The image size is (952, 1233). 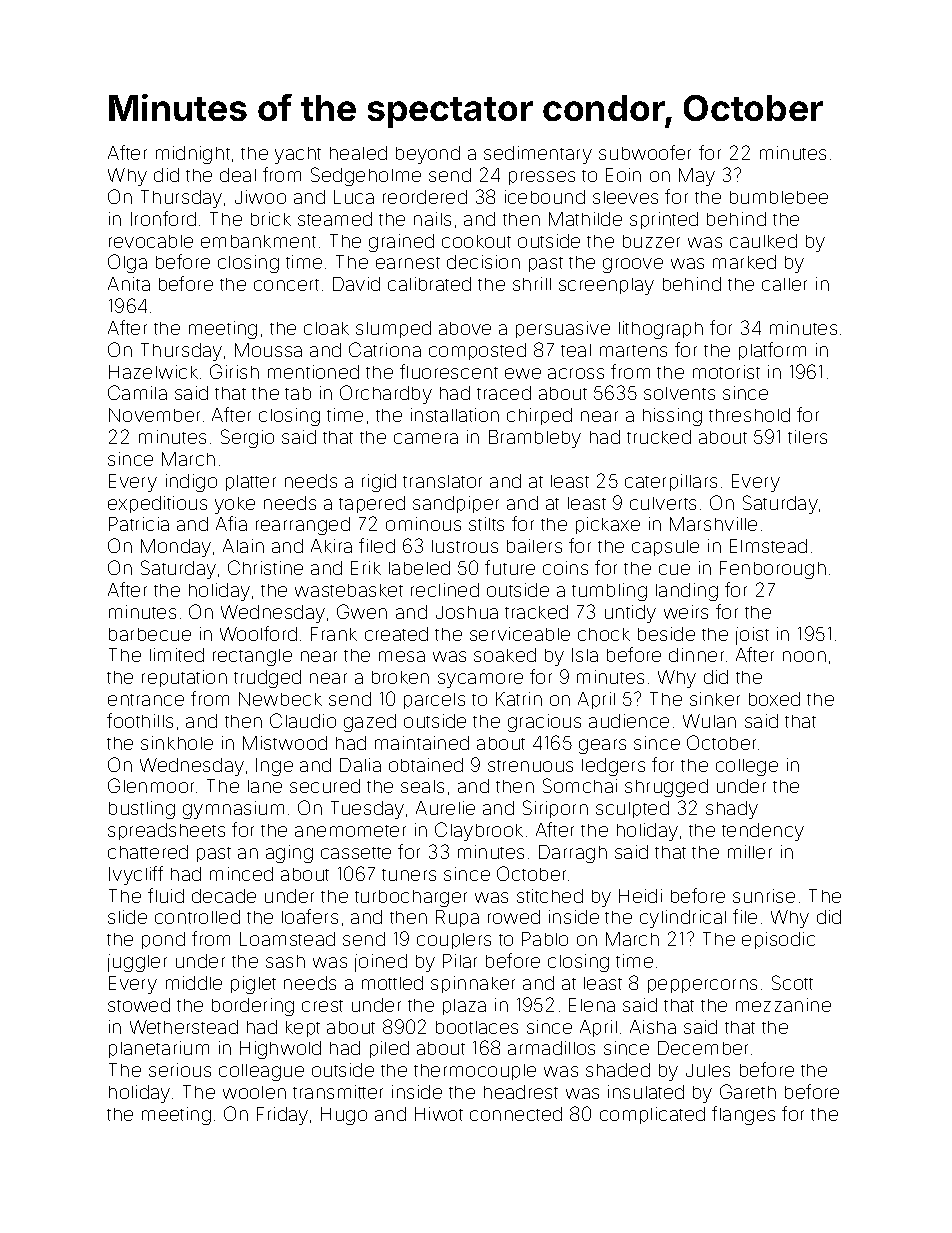 I want to click on Pilar, so click(x=460, y=961).
